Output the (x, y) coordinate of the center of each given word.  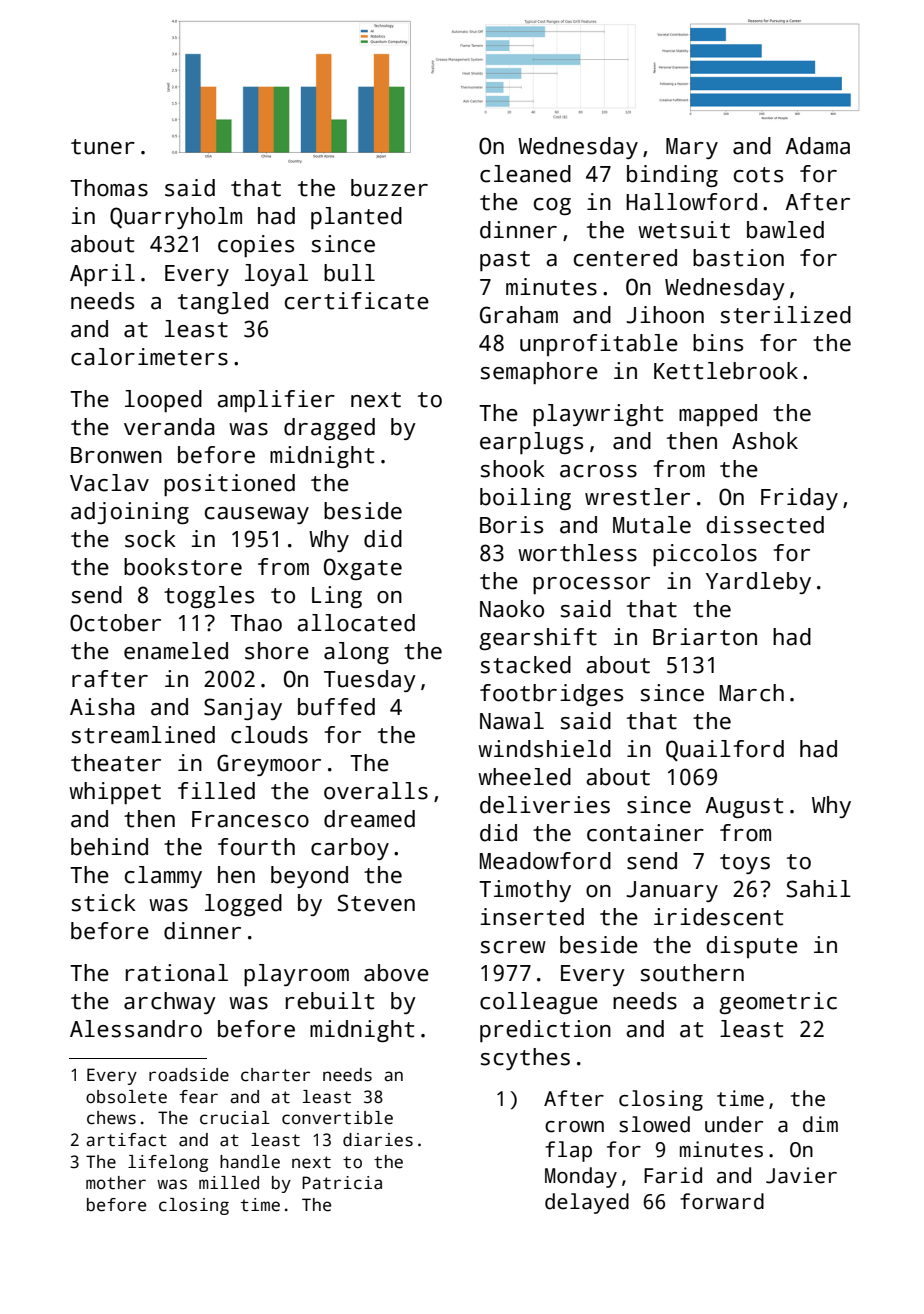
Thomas (109, 188)
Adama (818, 146)
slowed (654, 1124)
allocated (356, 623)
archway (170, 1003)
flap (568, 1151)
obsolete (126, 1097)
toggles (209, 597)
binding (672, 176)
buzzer (389, 188)
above (396, 973)
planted (356, 218)
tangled (223, 303)
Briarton (705, 637)
